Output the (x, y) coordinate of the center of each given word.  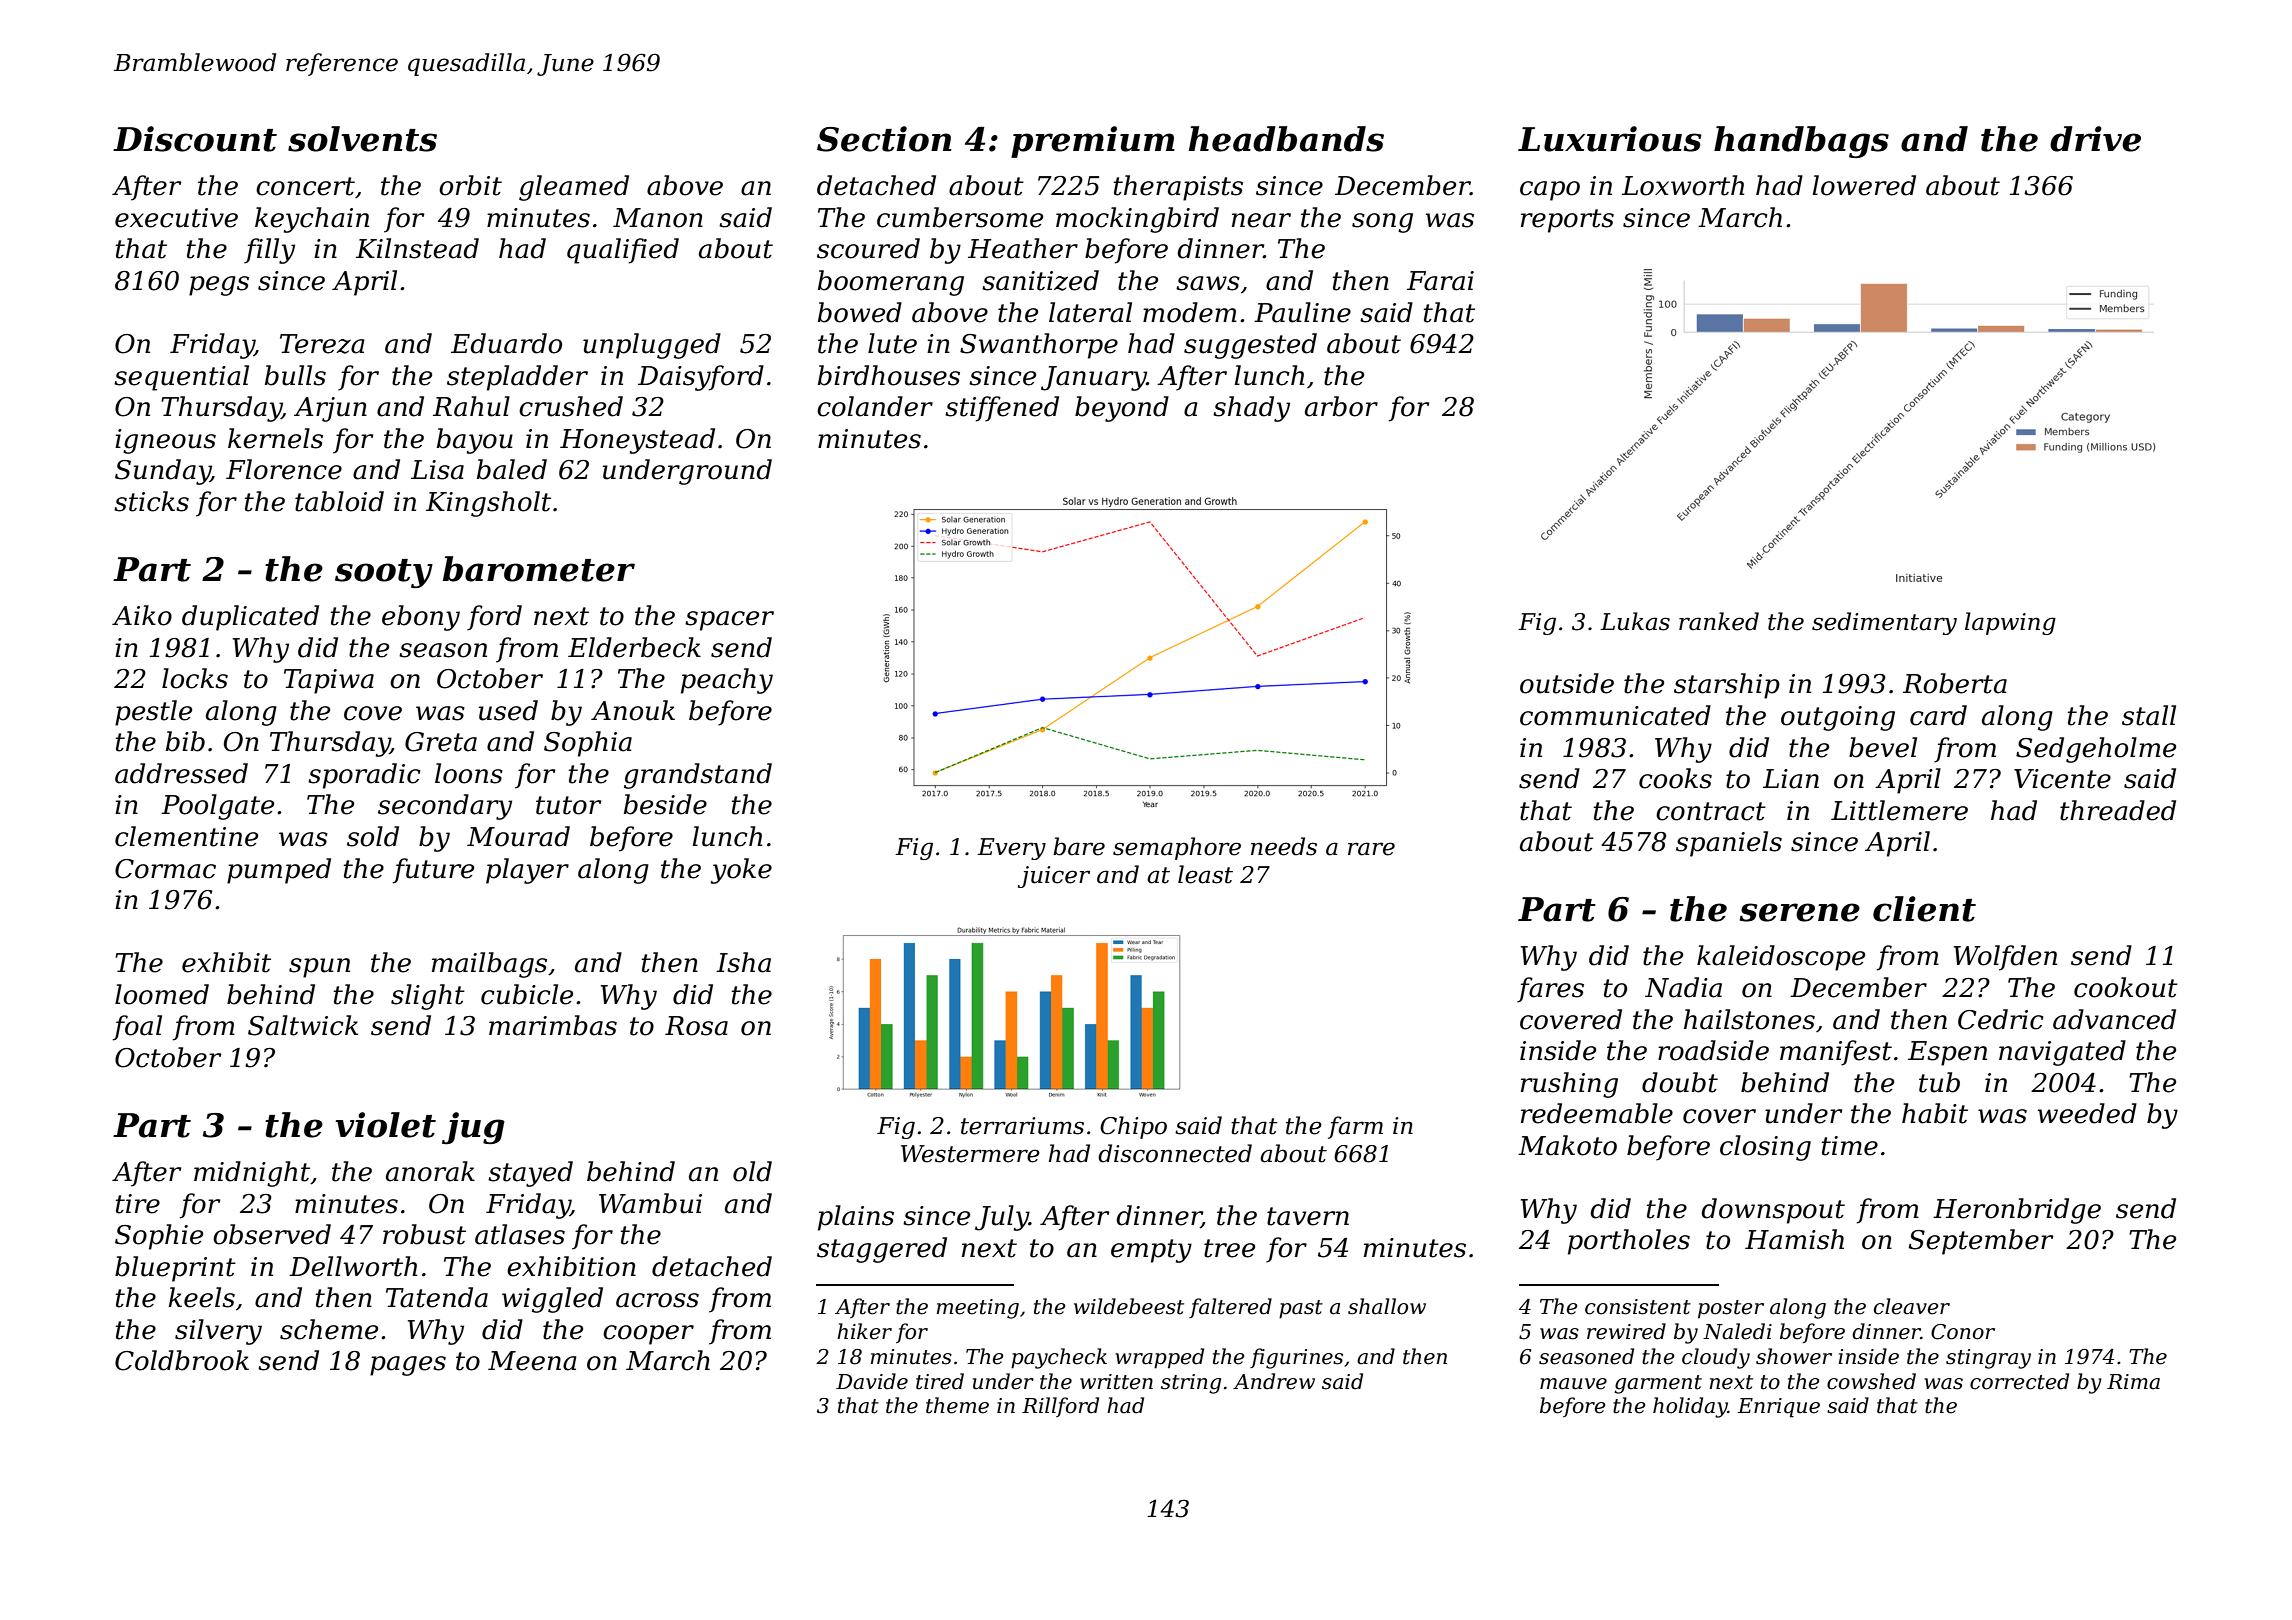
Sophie (159, 1237)
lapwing (2010, 623)
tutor (568, 805)
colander (875, 406)
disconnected (1175, 1153)
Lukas (1635, 621)
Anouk (633, 710)
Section (884, 139)
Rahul (471, 406)
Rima (2133, 1382)
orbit (470, 185)
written (1116, 1382)
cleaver (1912, 1306)
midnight (252, 1174)
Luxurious (1610, 139)
